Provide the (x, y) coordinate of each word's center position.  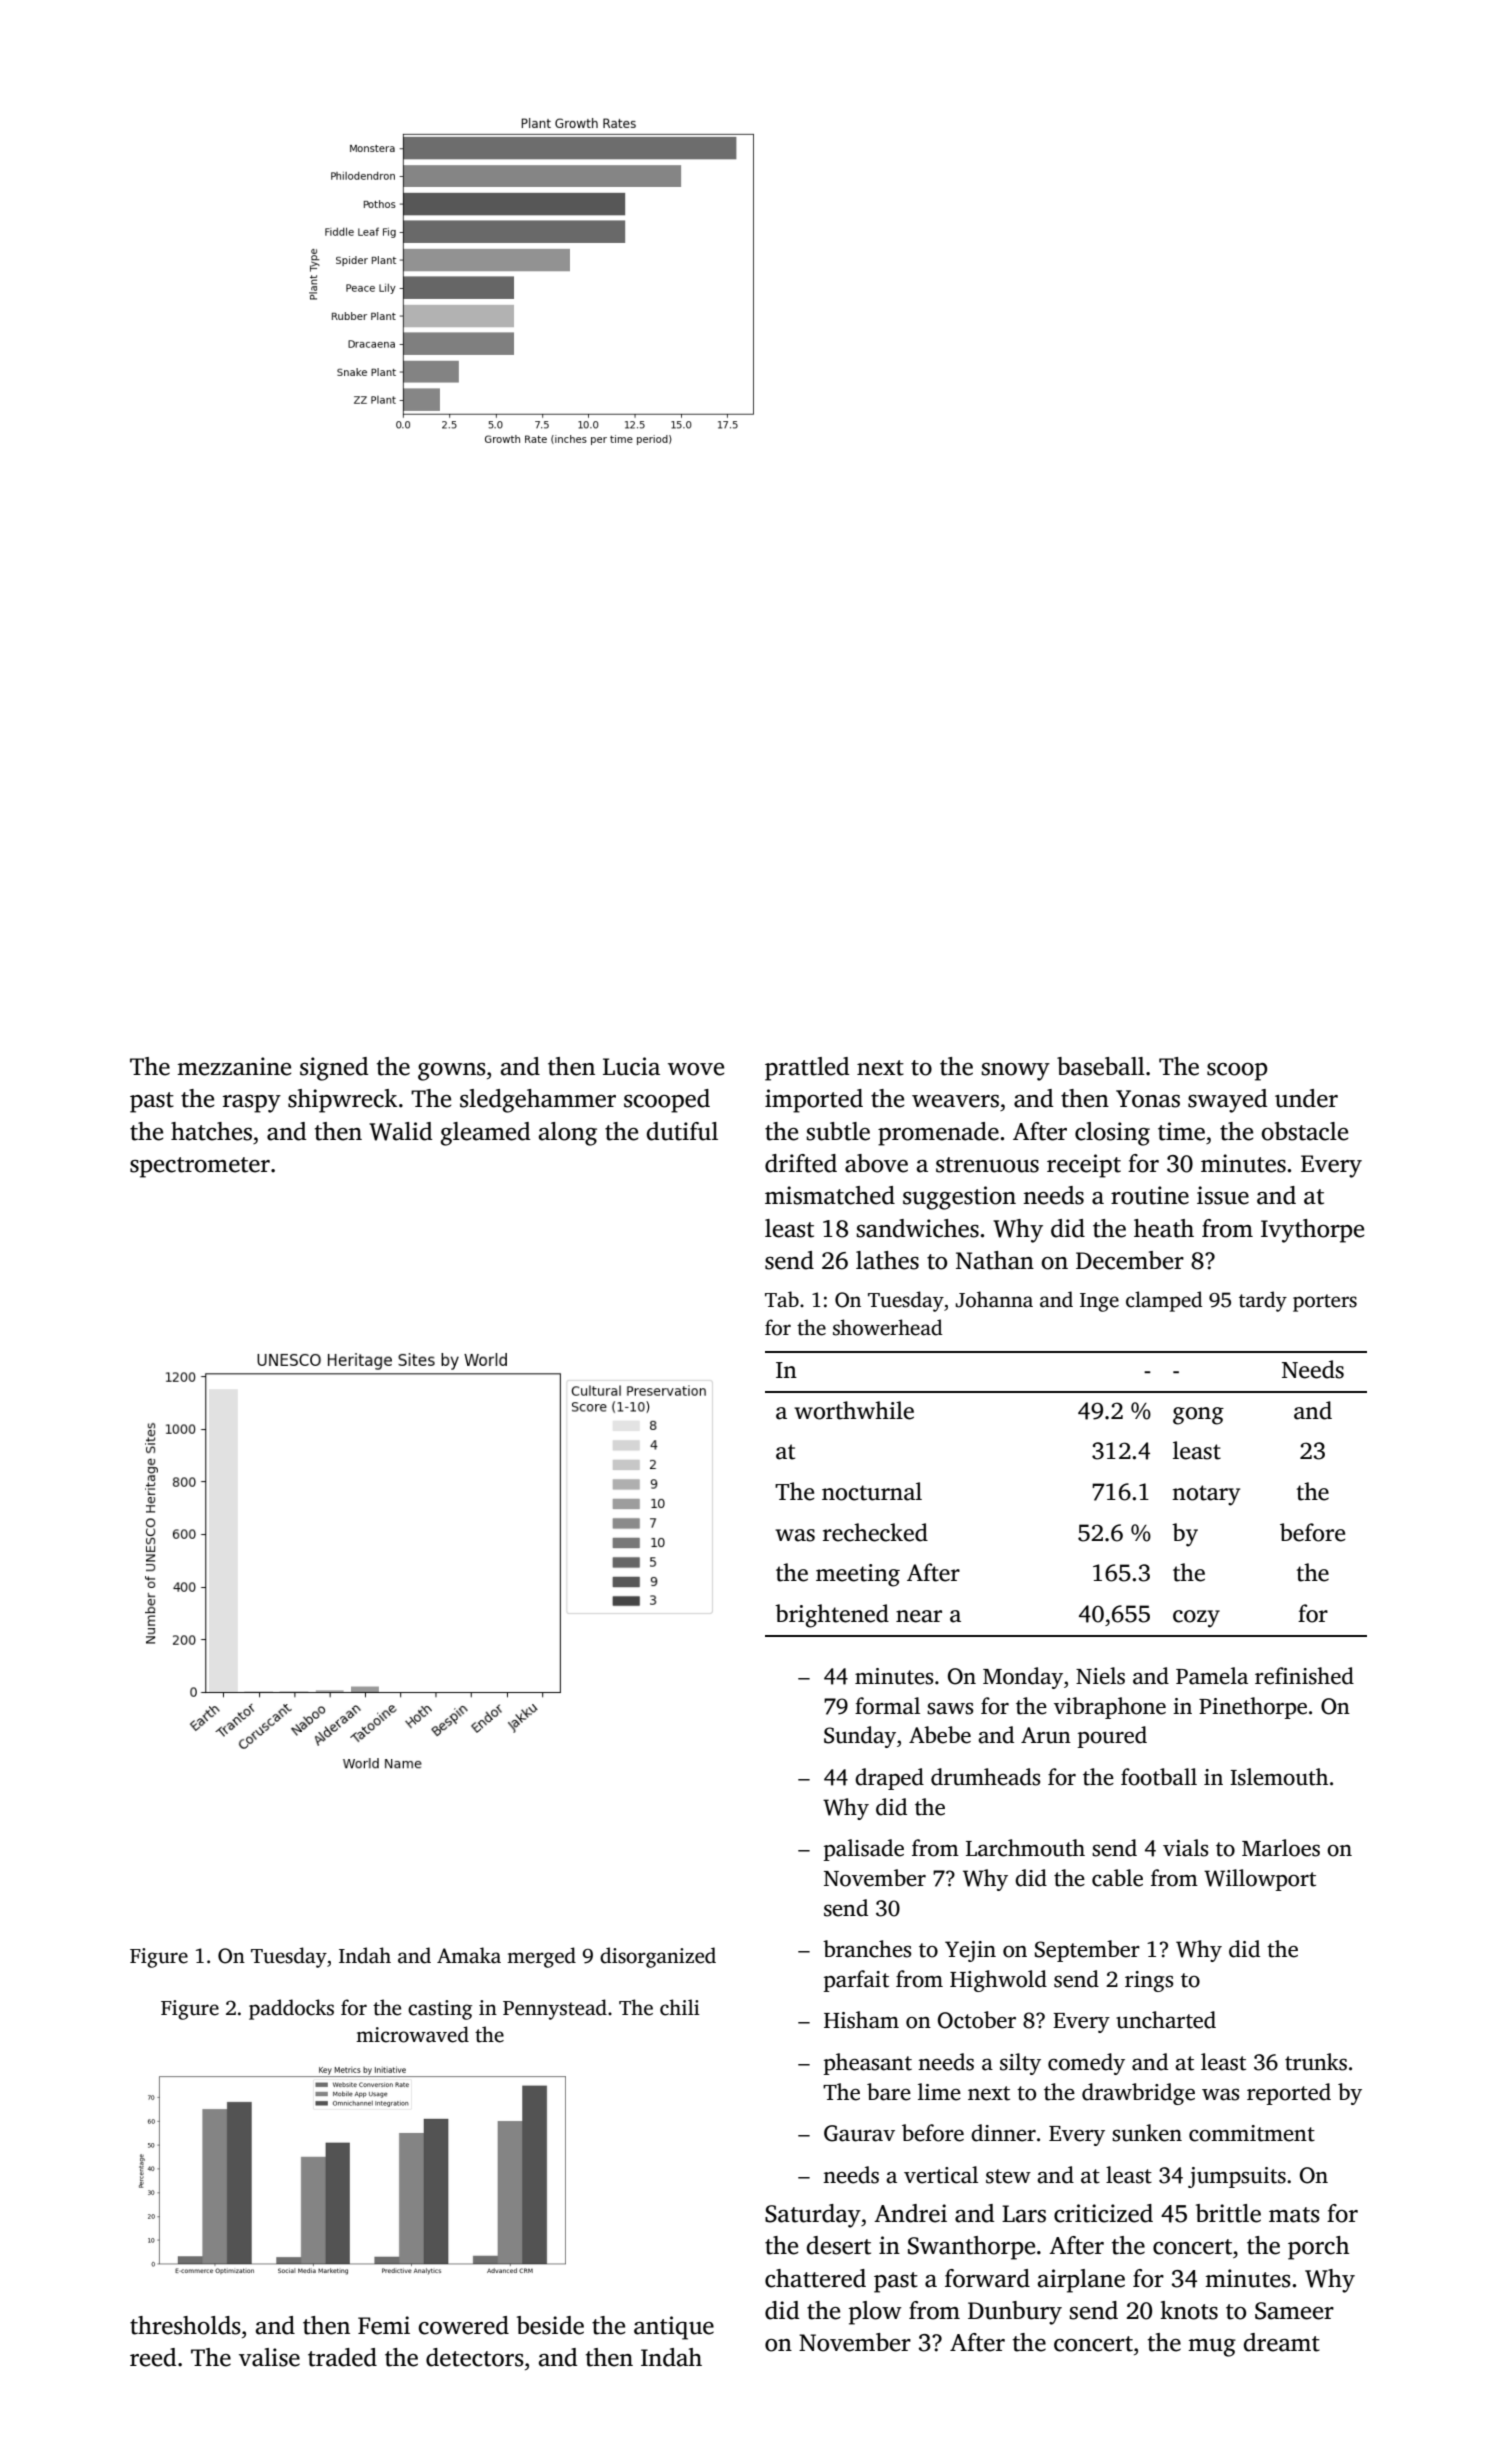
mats (1294, 2215)
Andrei (910, 2213)
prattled (807, 1069)
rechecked (875, 1532)
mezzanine (234, 1066)
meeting (858, 1575)
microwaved (412, 2034)
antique (674, 2328)
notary (1206, 1495)
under (1306, 1098)
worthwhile (854, 1410)
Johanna (994, 1299)
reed (153, 2357)
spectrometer (200, 1167)
